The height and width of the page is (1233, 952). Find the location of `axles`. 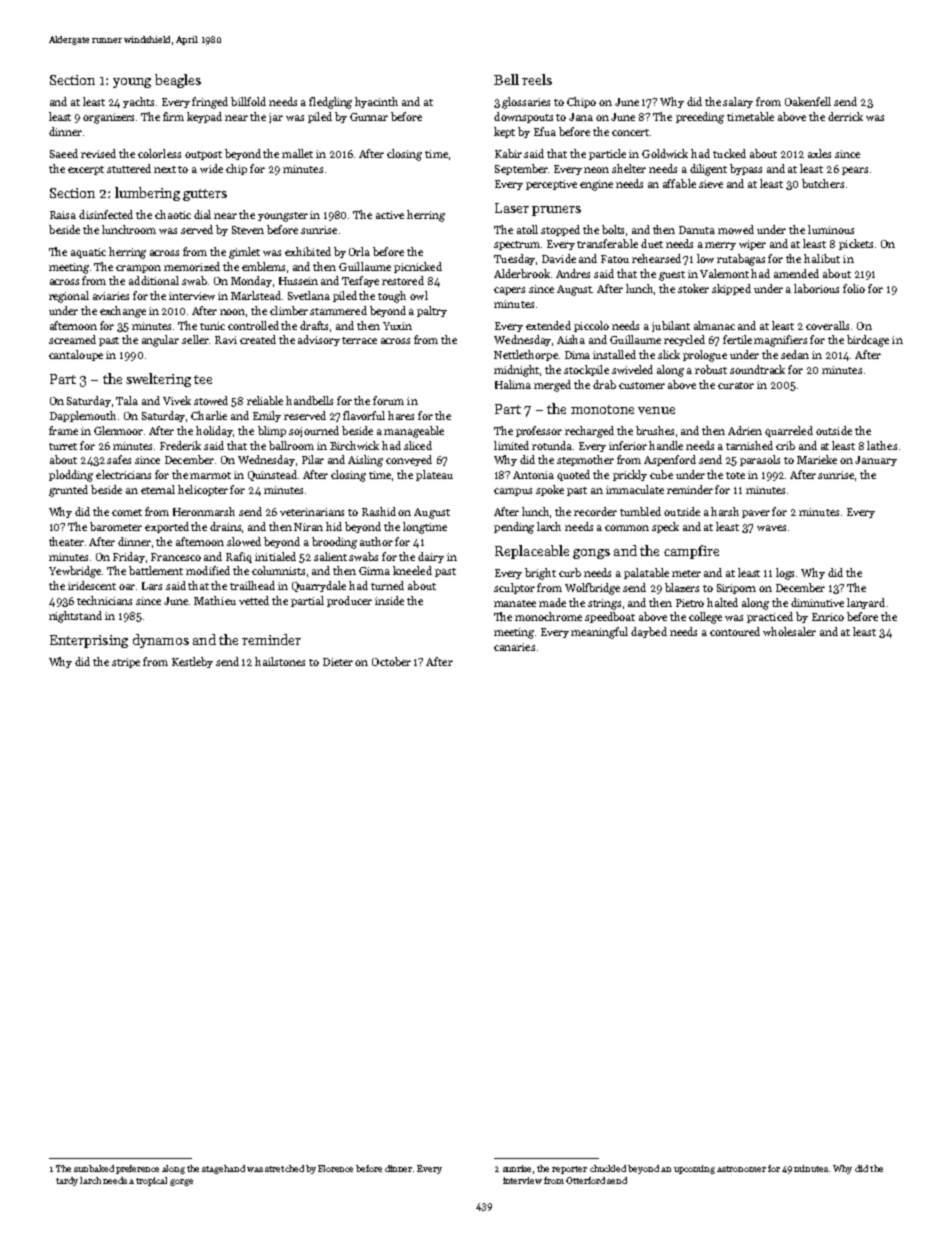

axles is located at coordinates (819, 153).
